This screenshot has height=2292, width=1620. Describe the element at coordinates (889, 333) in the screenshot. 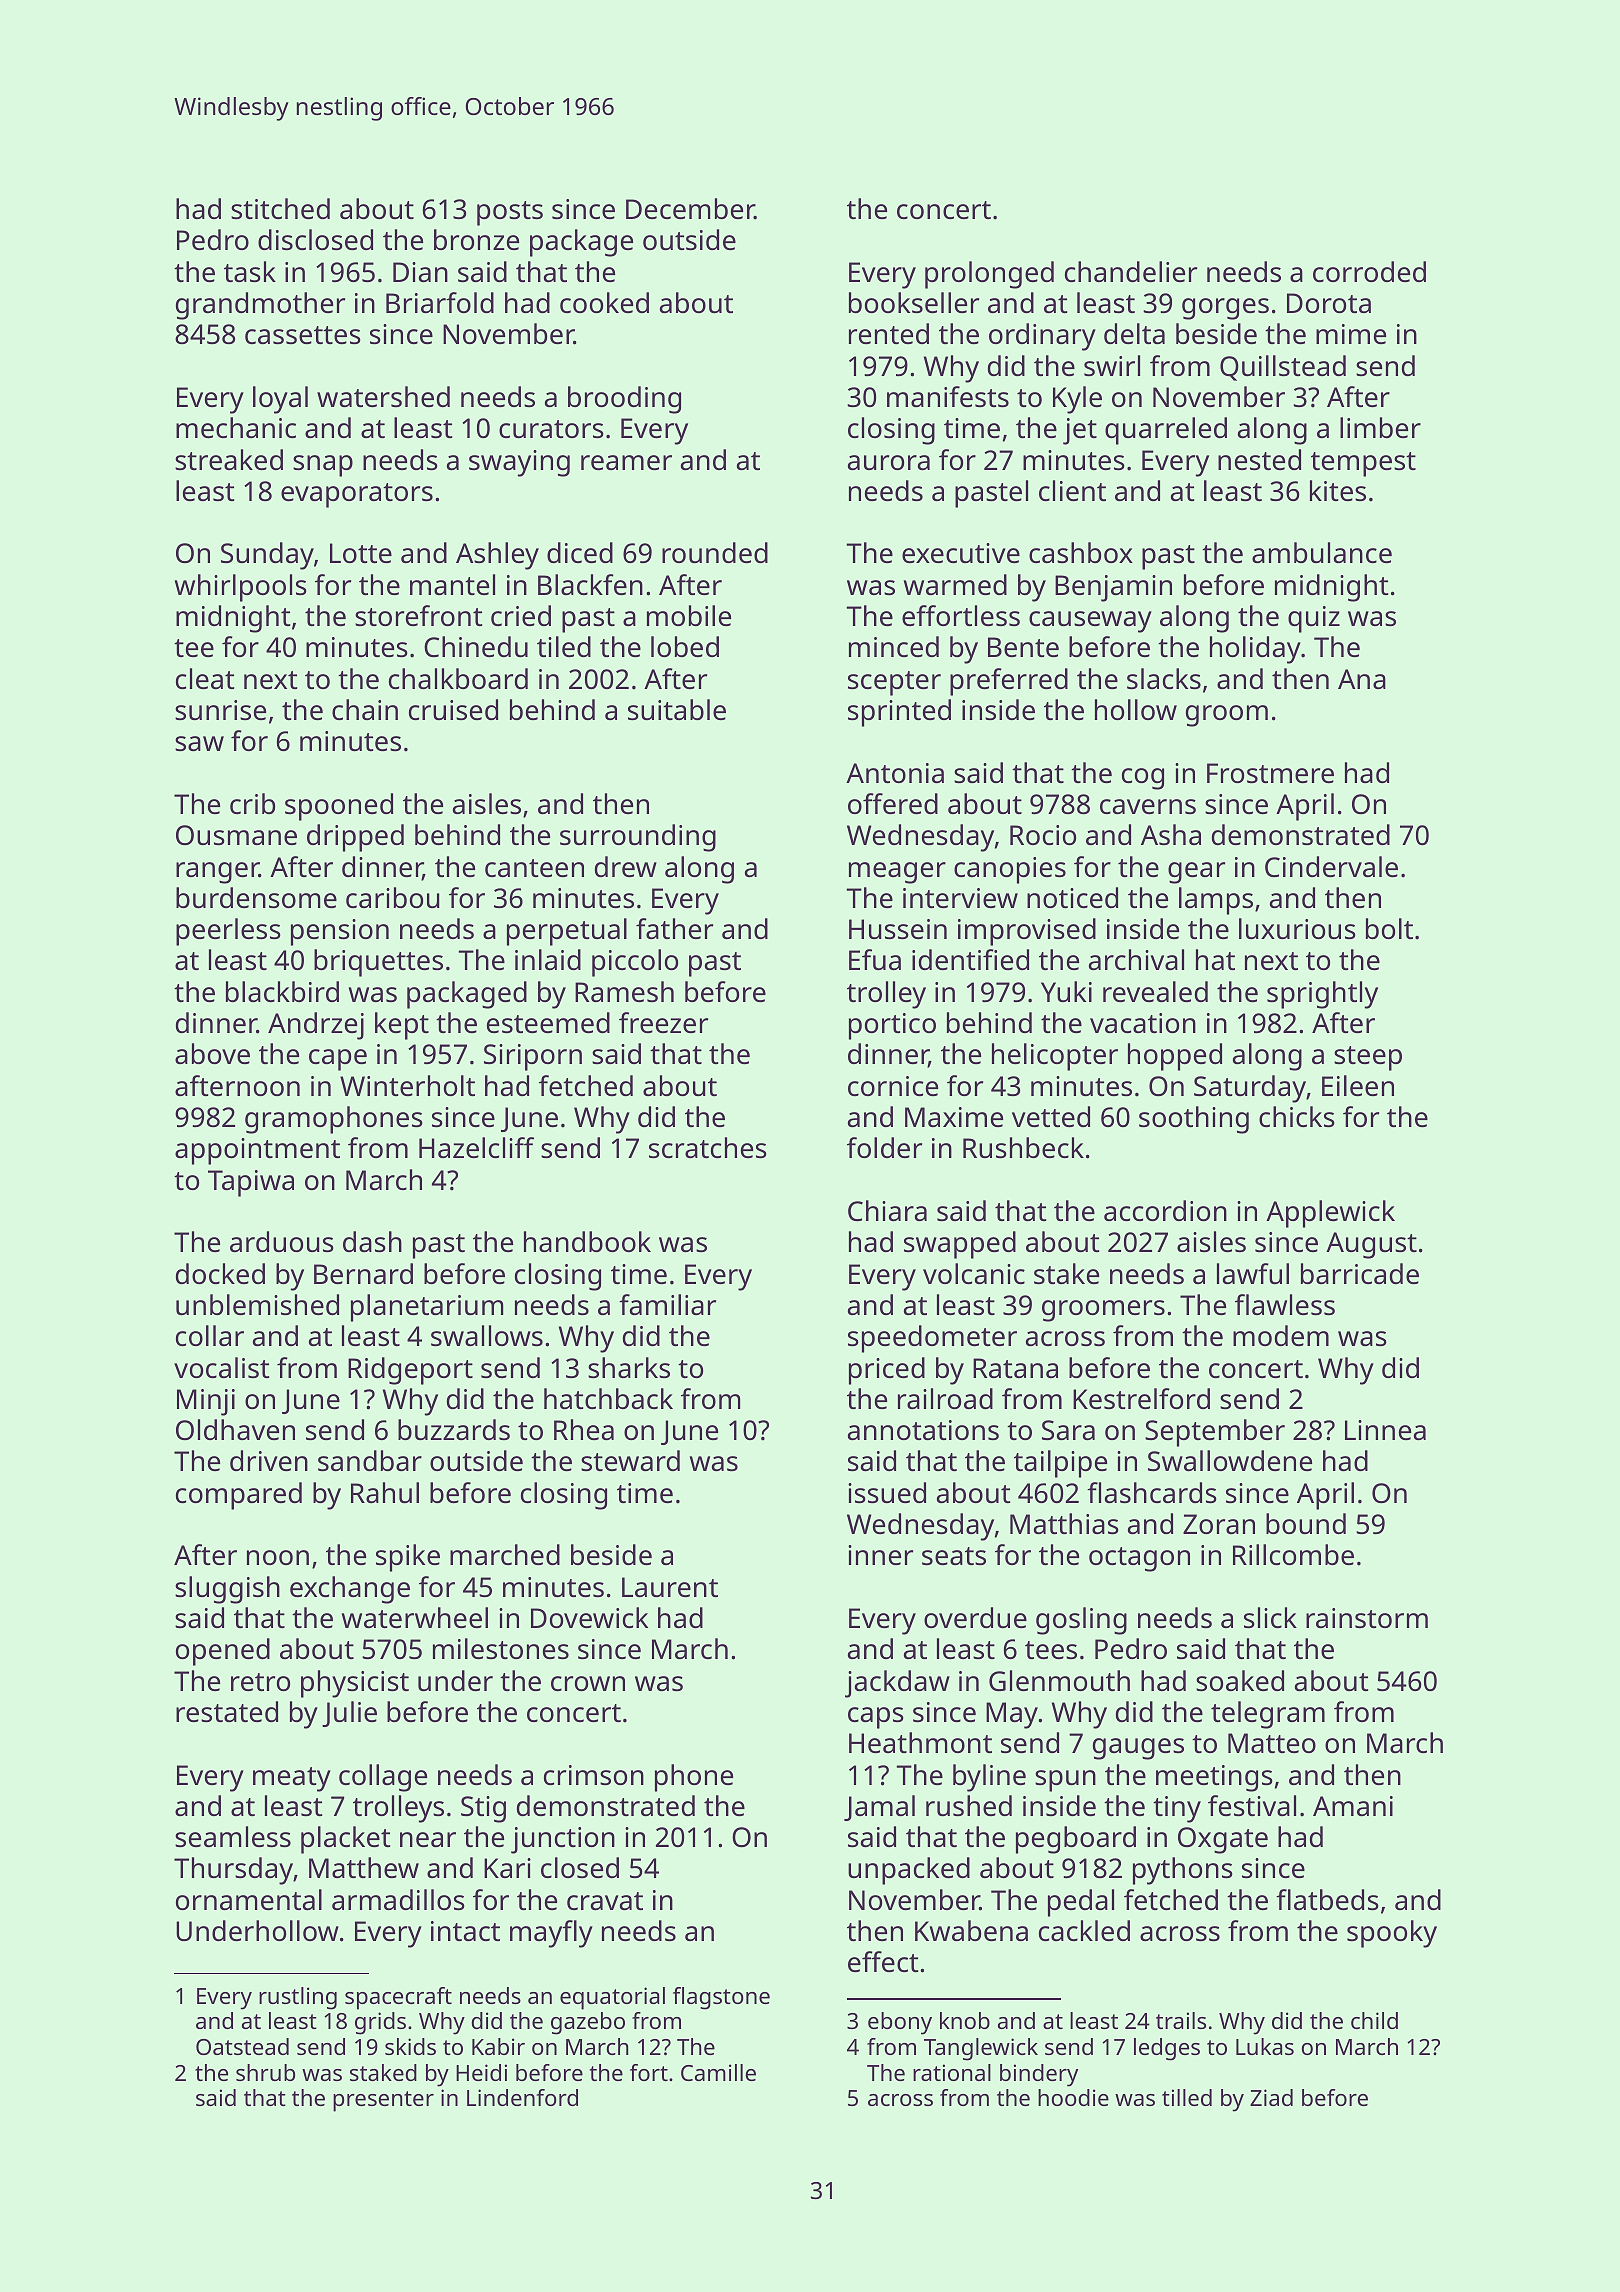

I see `rented` at that location.
